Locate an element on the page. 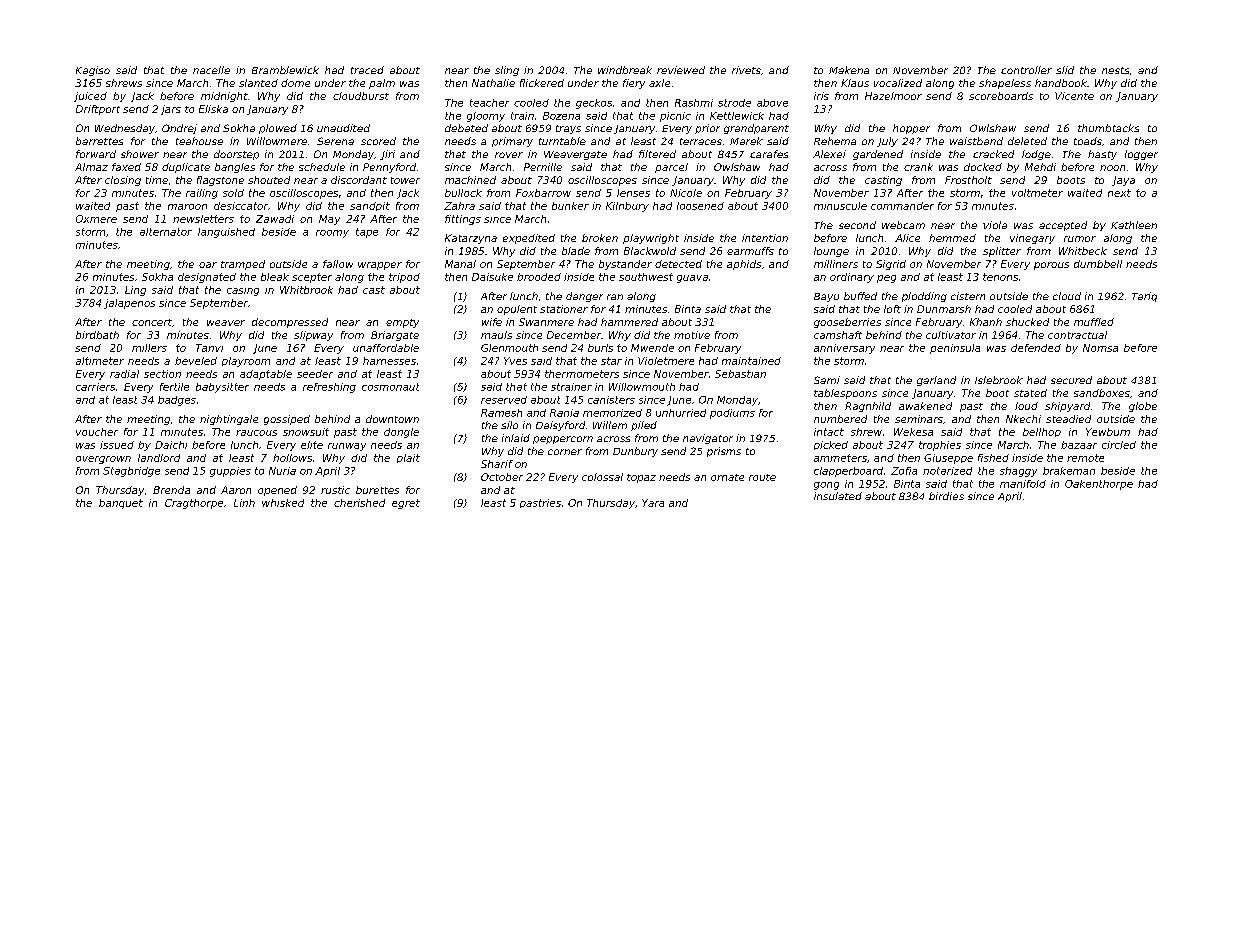 The width and height of the image is (1233, 952). tenons is located at coordinates (1000, 277).
